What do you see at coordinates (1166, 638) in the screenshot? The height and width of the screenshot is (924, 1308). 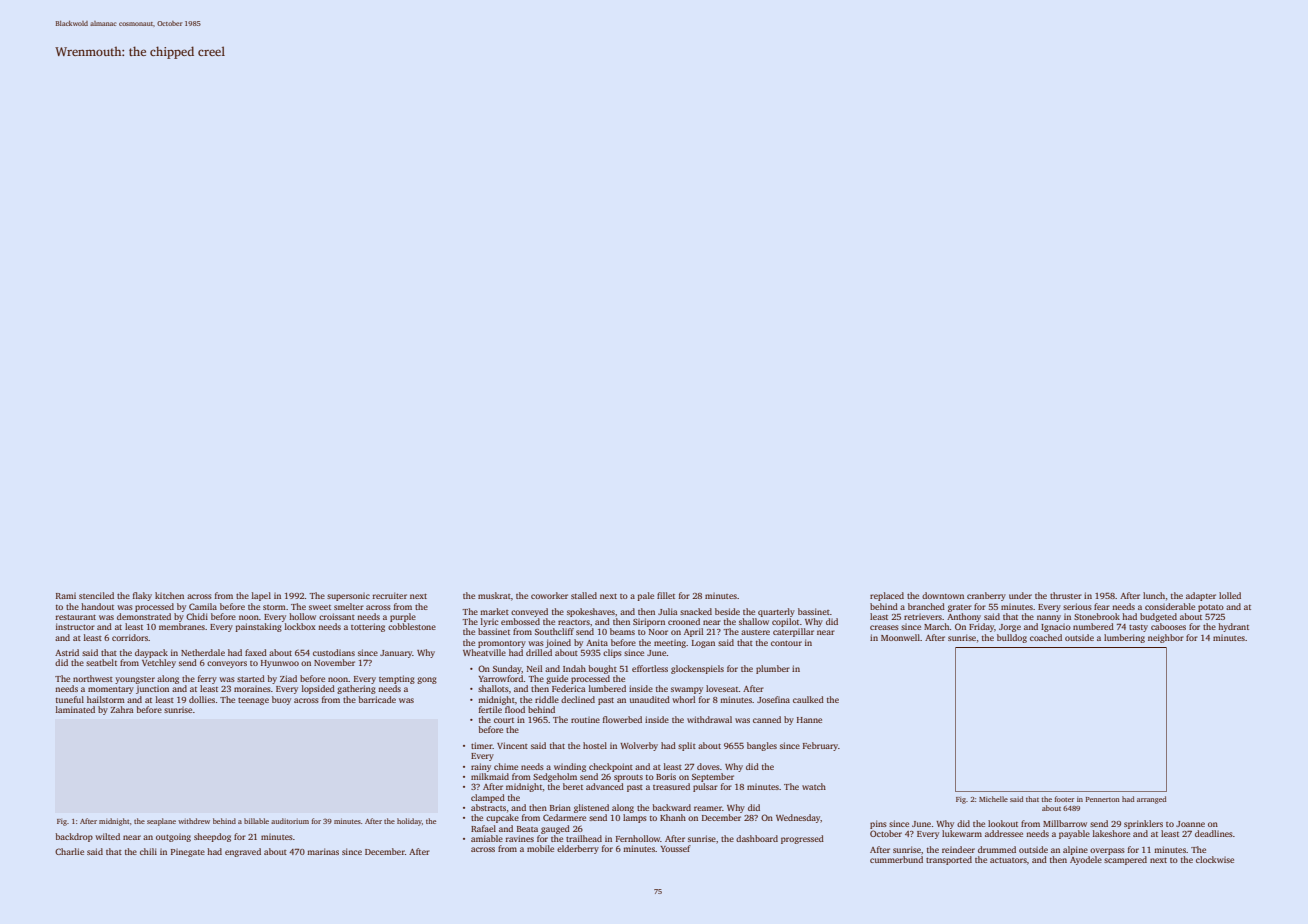 I see `neighbor` at bounding box center [1166, 638].
